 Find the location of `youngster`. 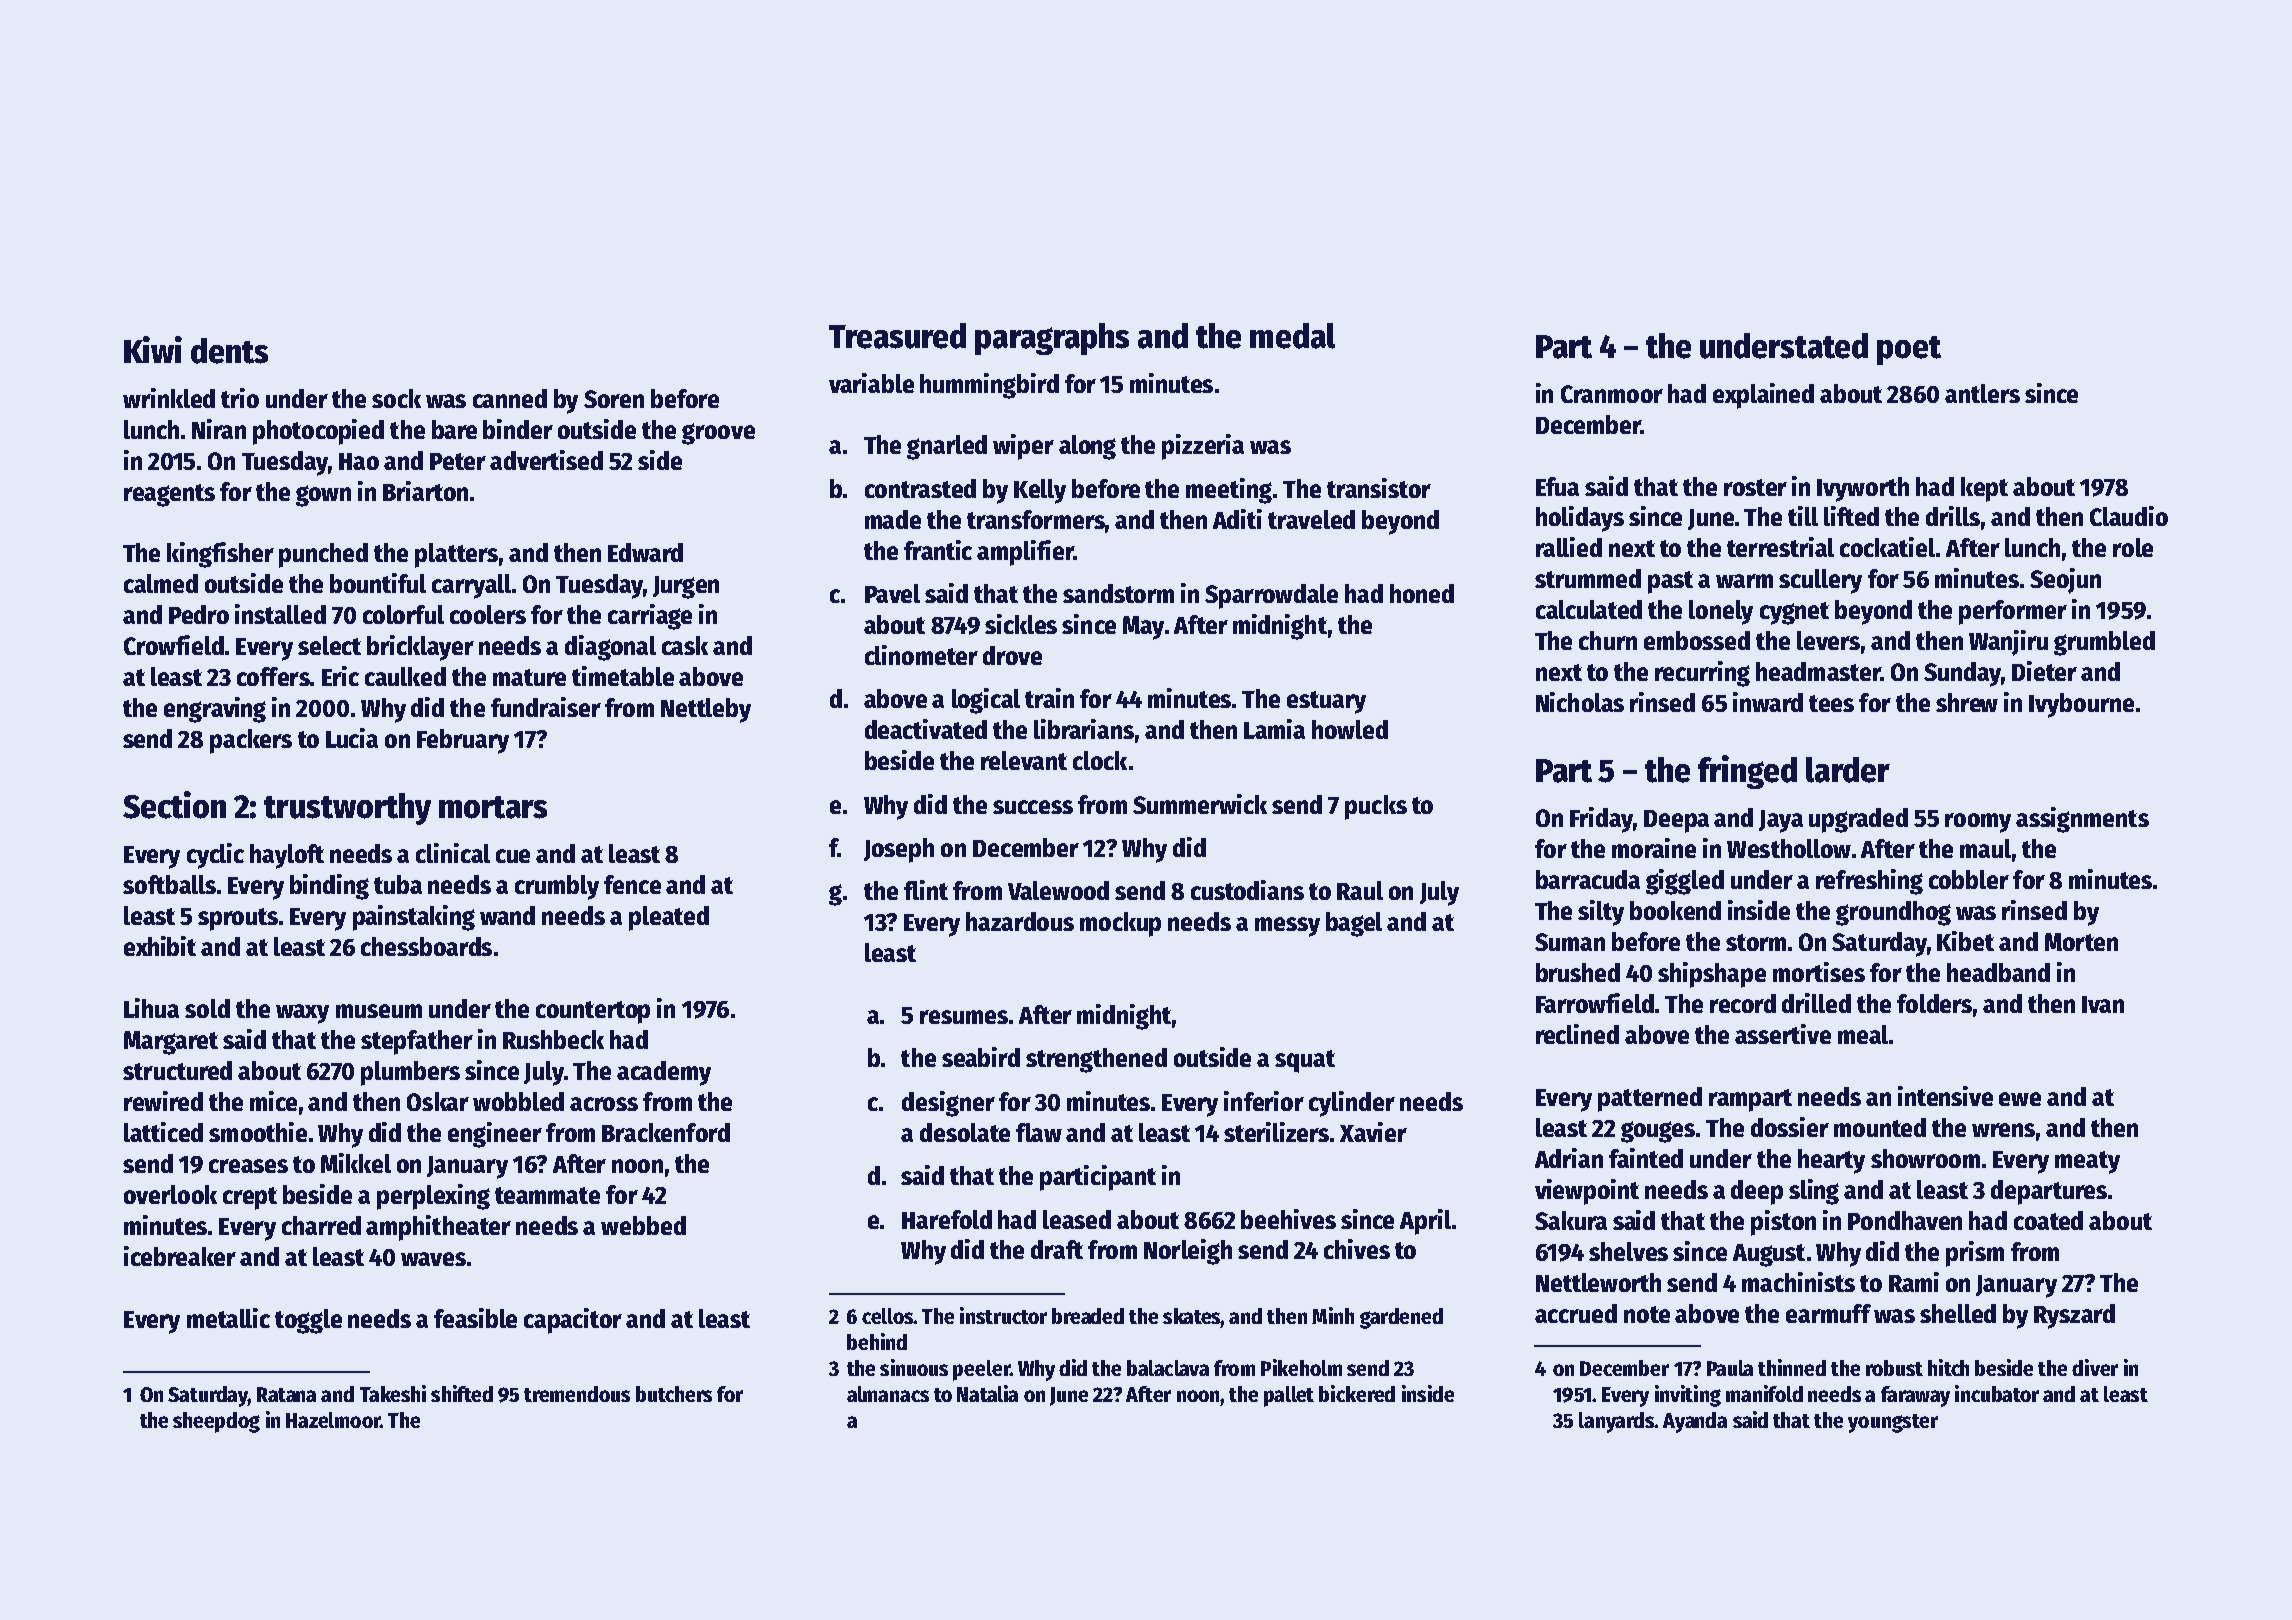

youngster is located at coordinates (1893, 1423).
